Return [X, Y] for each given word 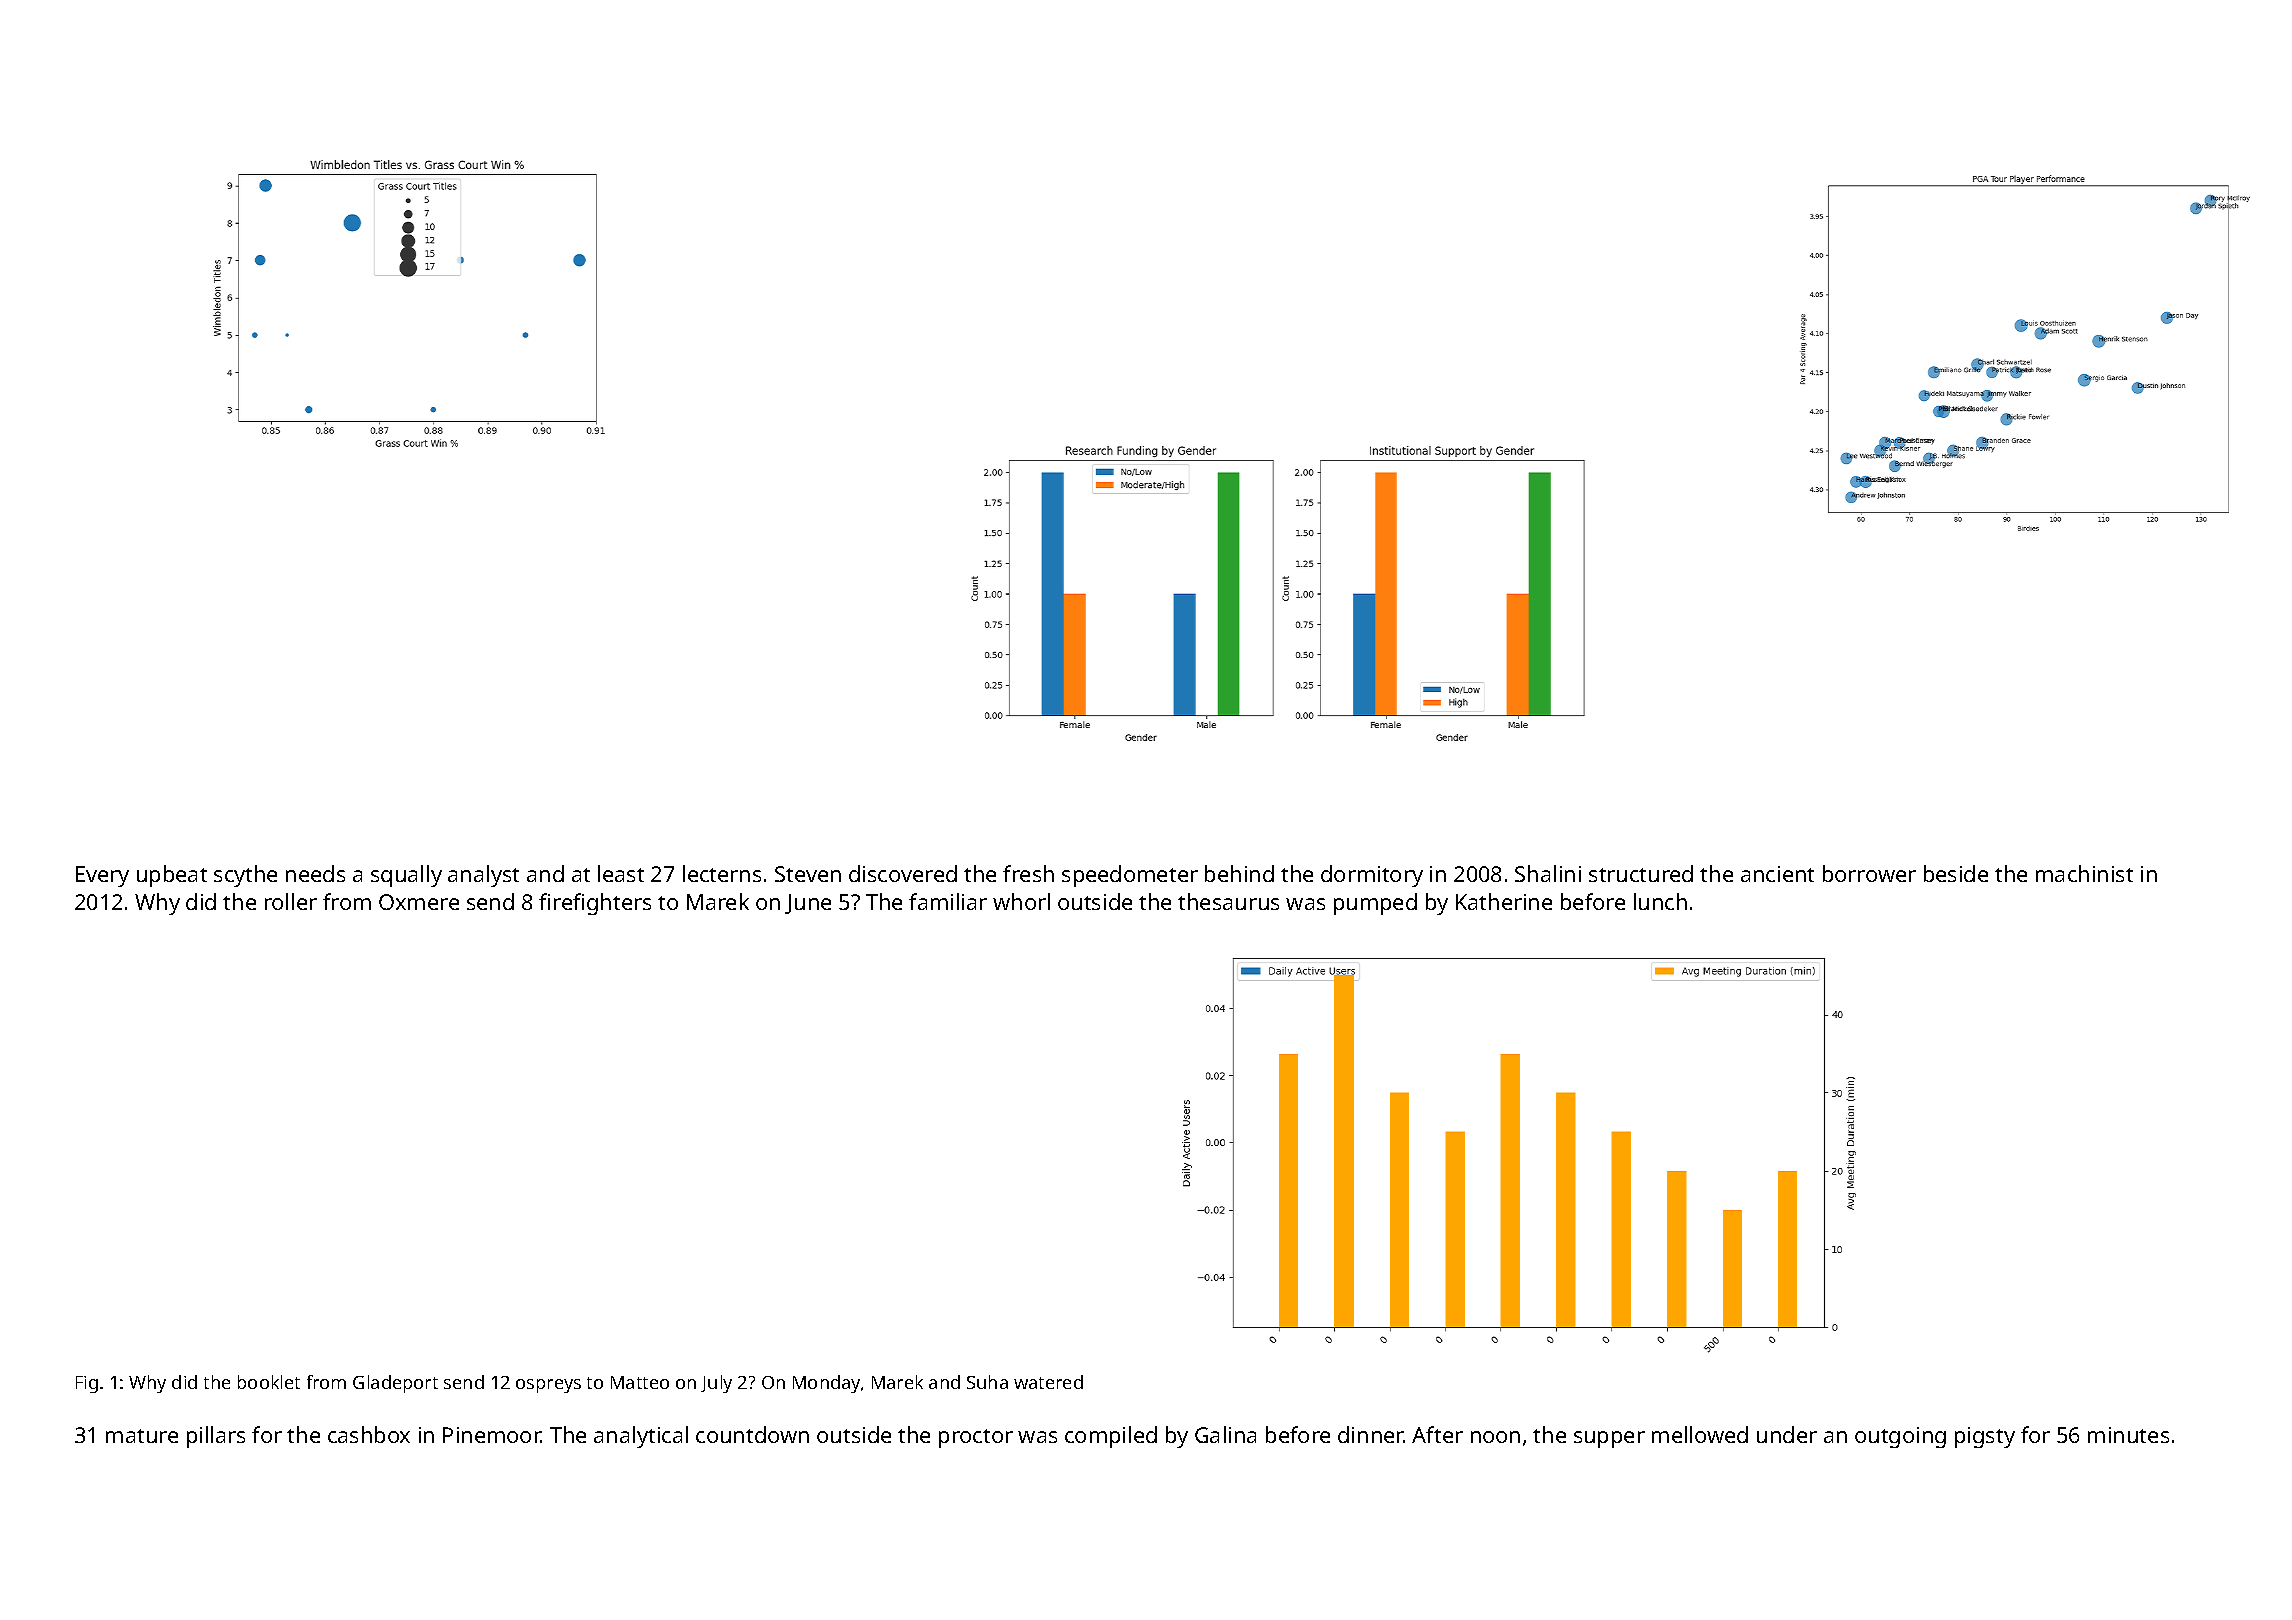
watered [1048, 1382]
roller [291, 901]
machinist [2084, 873]
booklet [269, 1382]
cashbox [369, 1434]
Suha [987, 1382]
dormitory [1372, 876]
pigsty [1985, 1437]
